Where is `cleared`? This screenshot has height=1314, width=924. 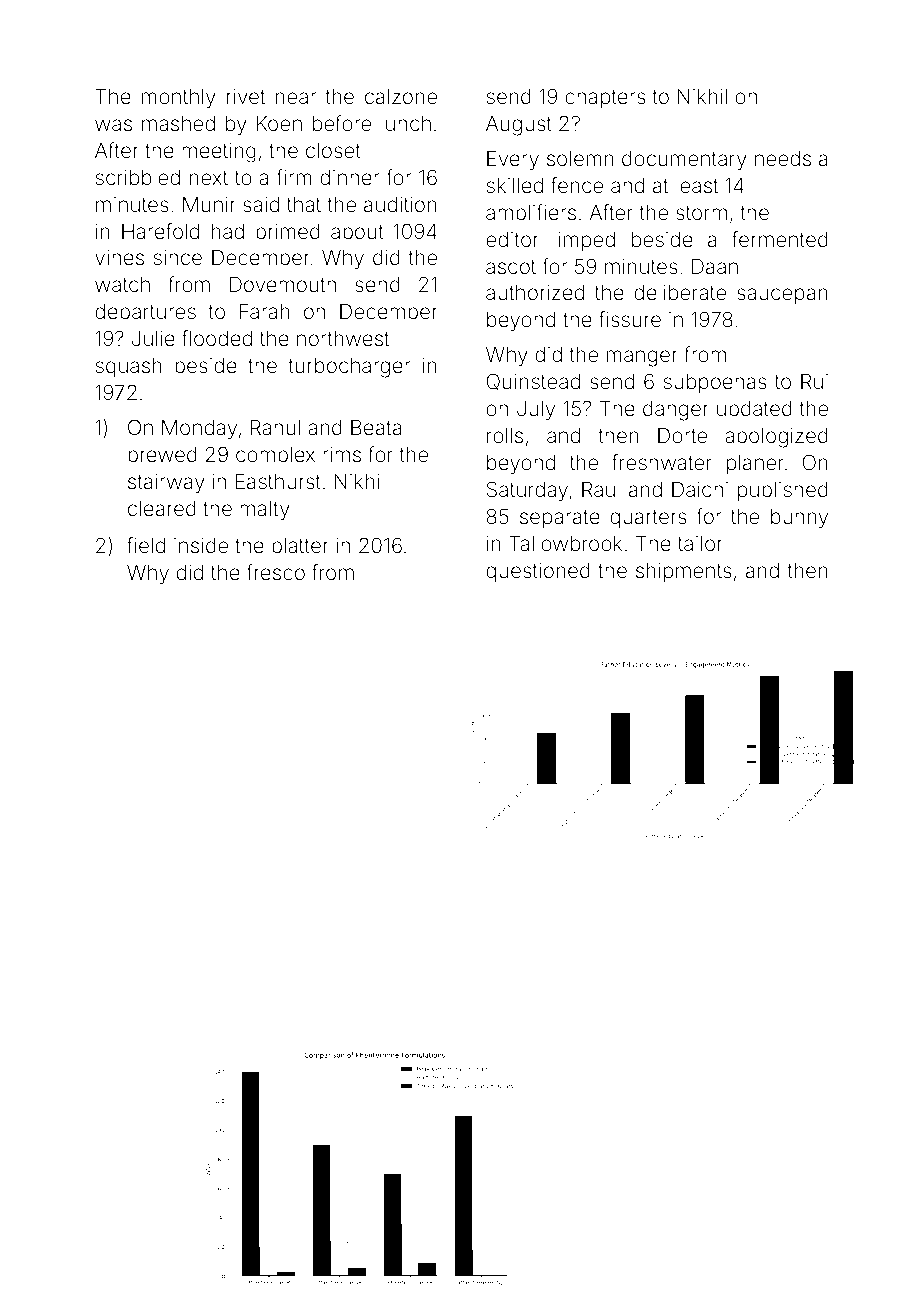 cleared is located at coordinates (162, 508).
